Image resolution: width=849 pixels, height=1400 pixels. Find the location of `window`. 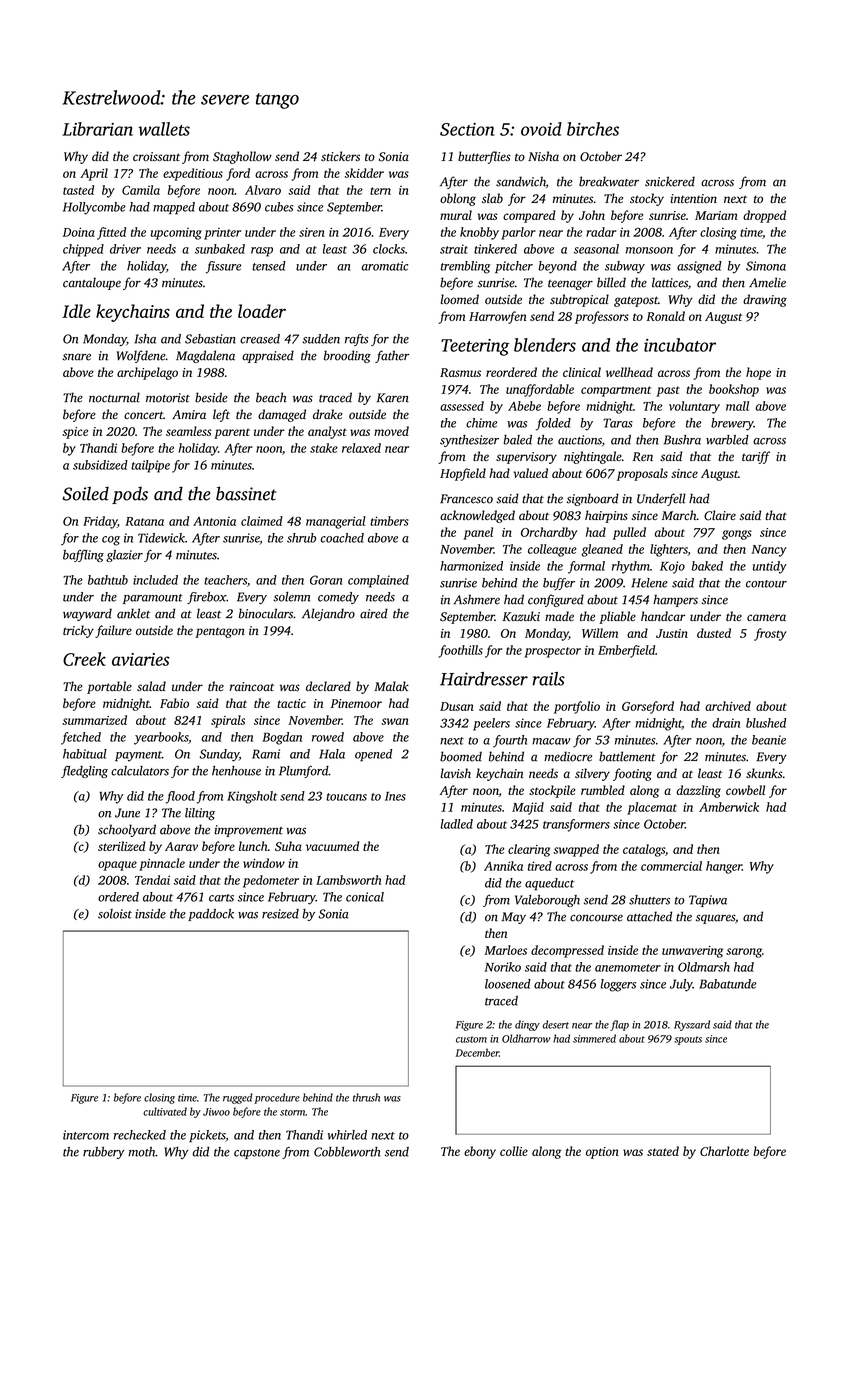

window is located at coordinates (264, 863).
